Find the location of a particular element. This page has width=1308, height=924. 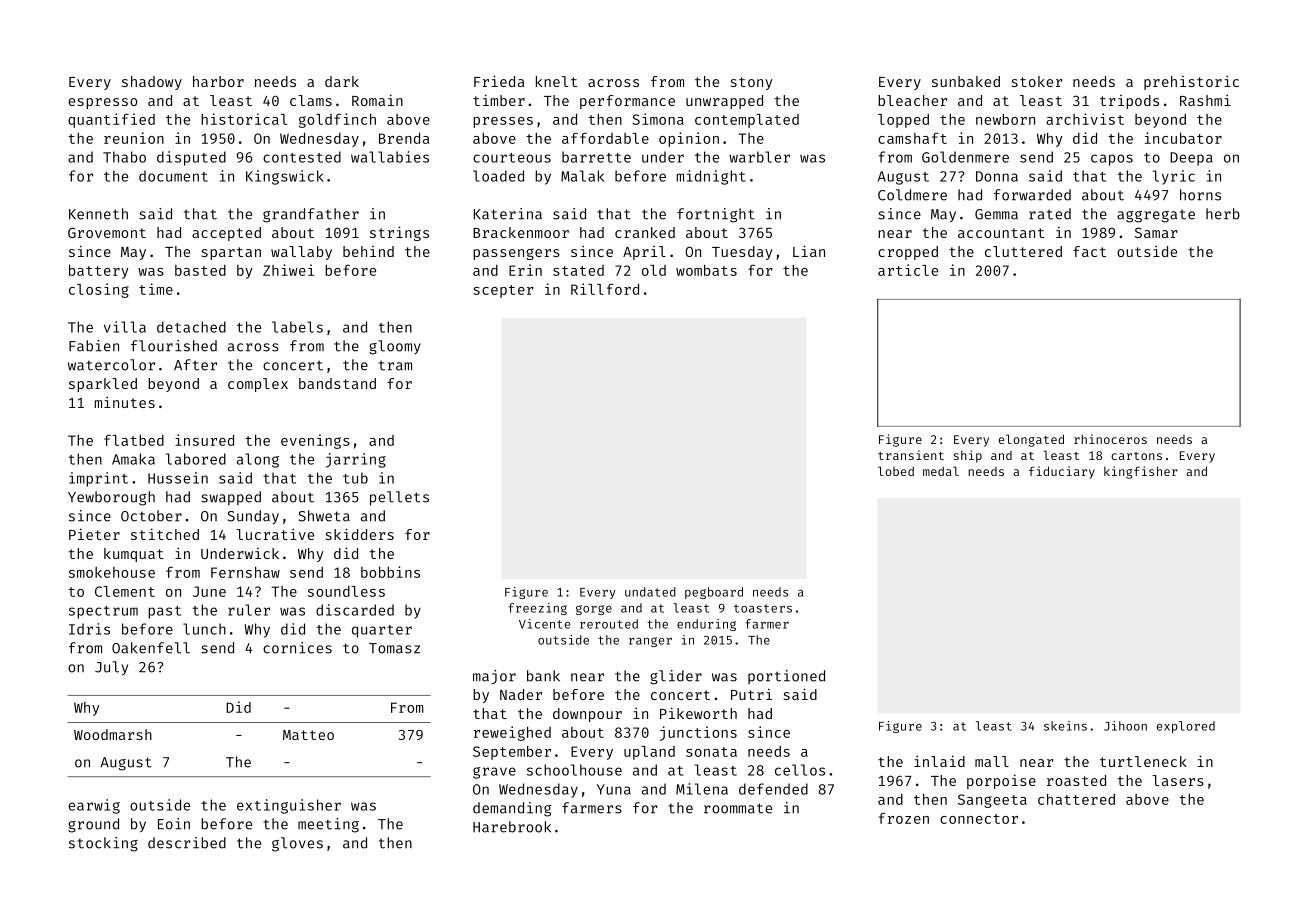

cropped is located at coordinates (908, 253).
